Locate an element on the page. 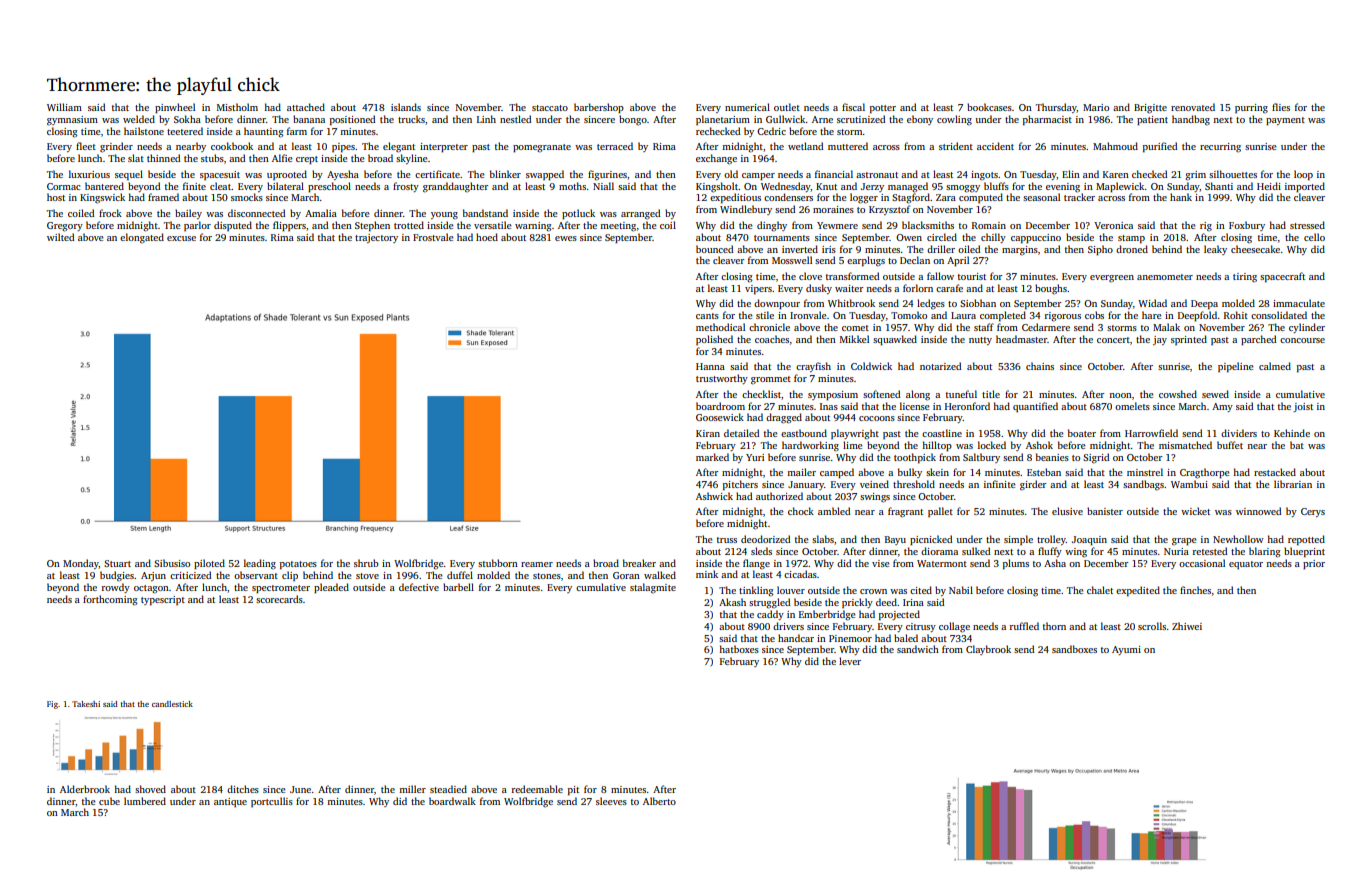 This image has height=887, width=1372. miller is located at coordinates (412, 789).
